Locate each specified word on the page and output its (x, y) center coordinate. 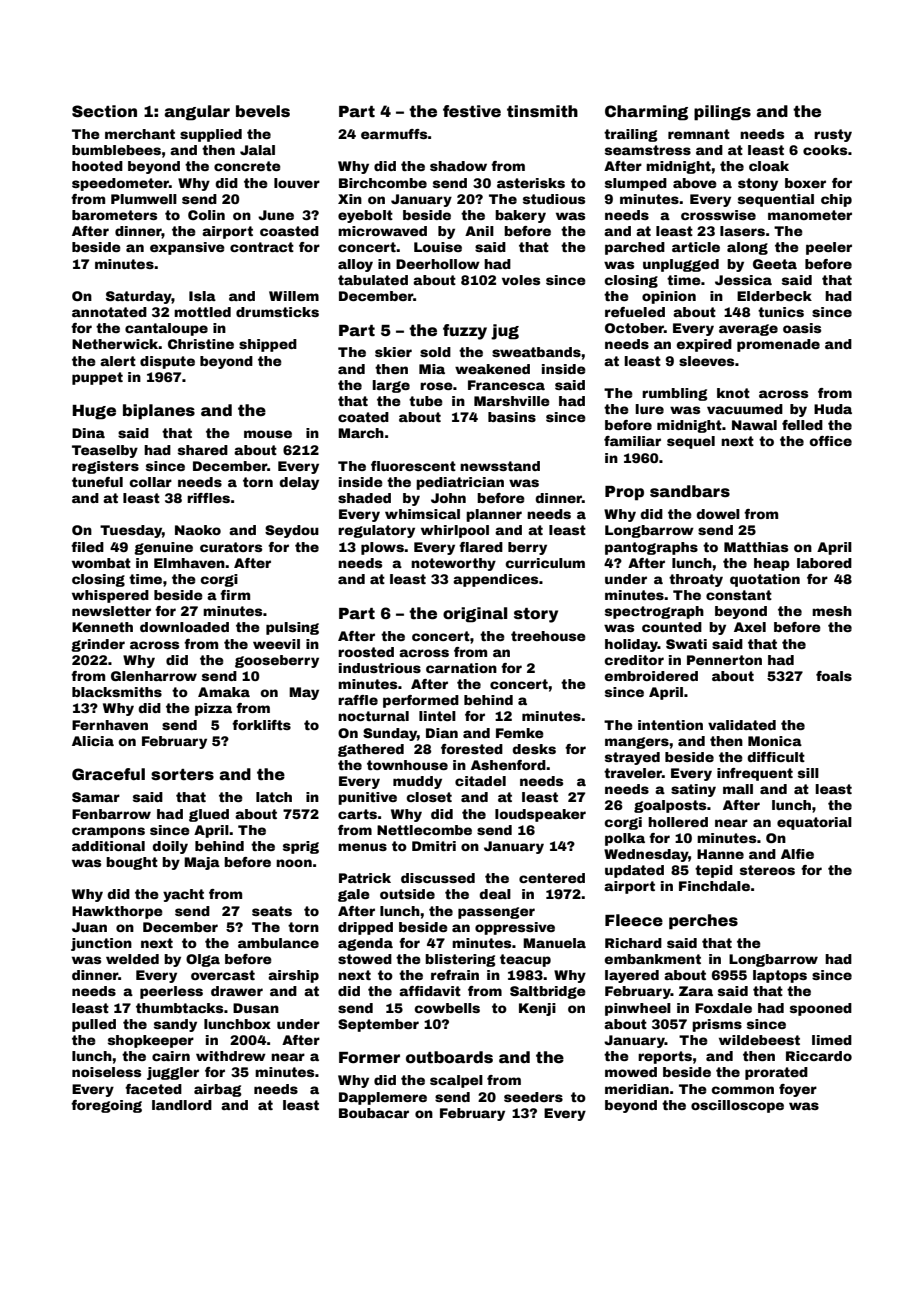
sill (808, 773)
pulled (94, 1025)
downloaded (184, 627)
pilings (722, 113)
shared (203, 450)
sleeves (706, 361)
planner (494, 515)
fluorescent (413, 466)
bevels (263, 111)
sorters (182, 775)
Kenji (537, 1009)
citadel (480, 781)
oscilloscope (737, 1106)
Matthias (756, 547)
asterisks (531, 183)
